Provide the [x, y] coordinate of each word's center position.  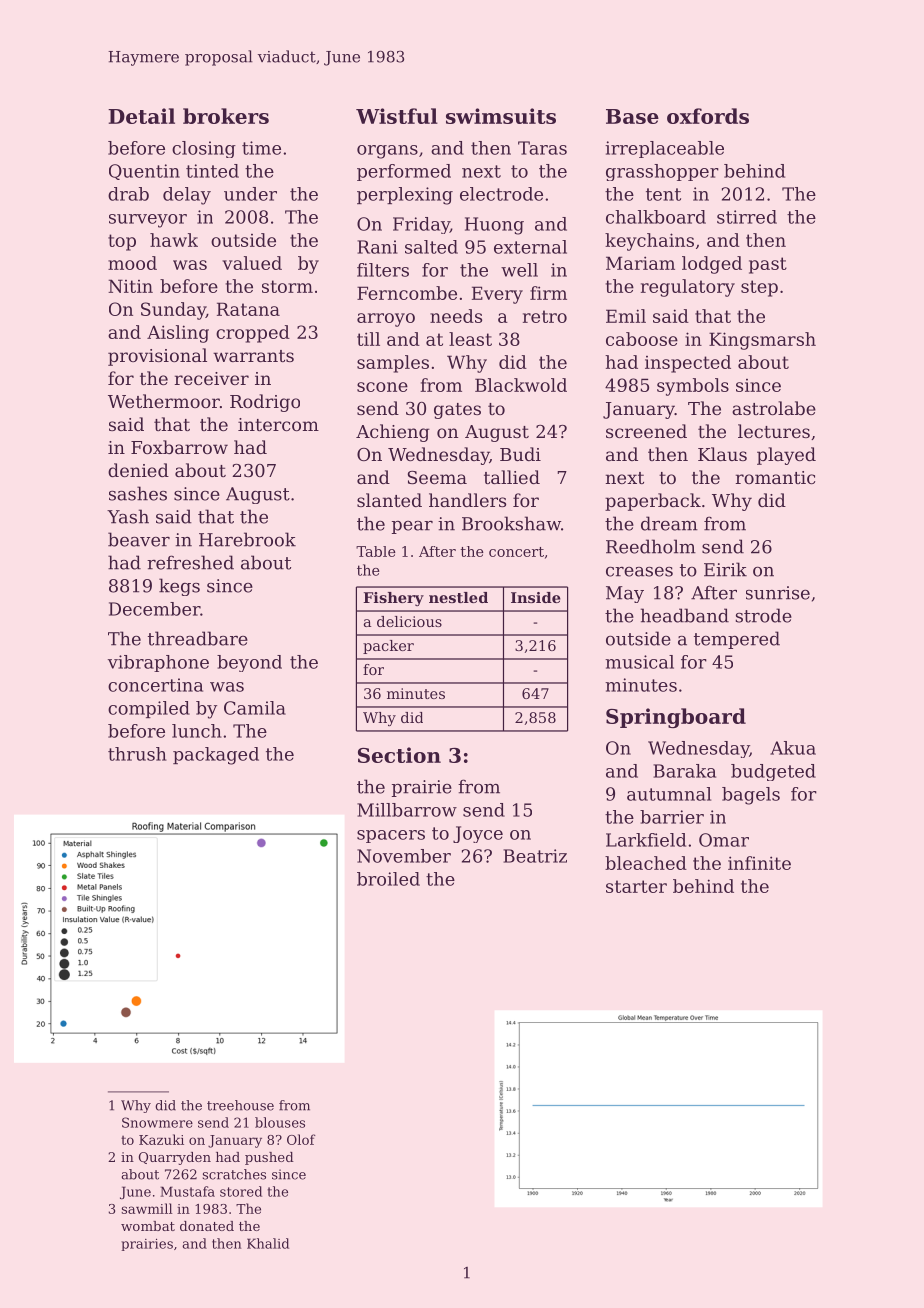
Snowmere [157, 1122]
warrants [253, 356]
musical [639, 662]
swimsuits [501, 116]
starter [636, 886]
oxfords [708, 116]
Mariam [640, 263]
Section [399, 755]
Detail [141, 116]
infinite [759, 863]
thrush [137, 754]
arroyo [386, 320]
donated [207, 1226]
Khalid [268, 1243]
